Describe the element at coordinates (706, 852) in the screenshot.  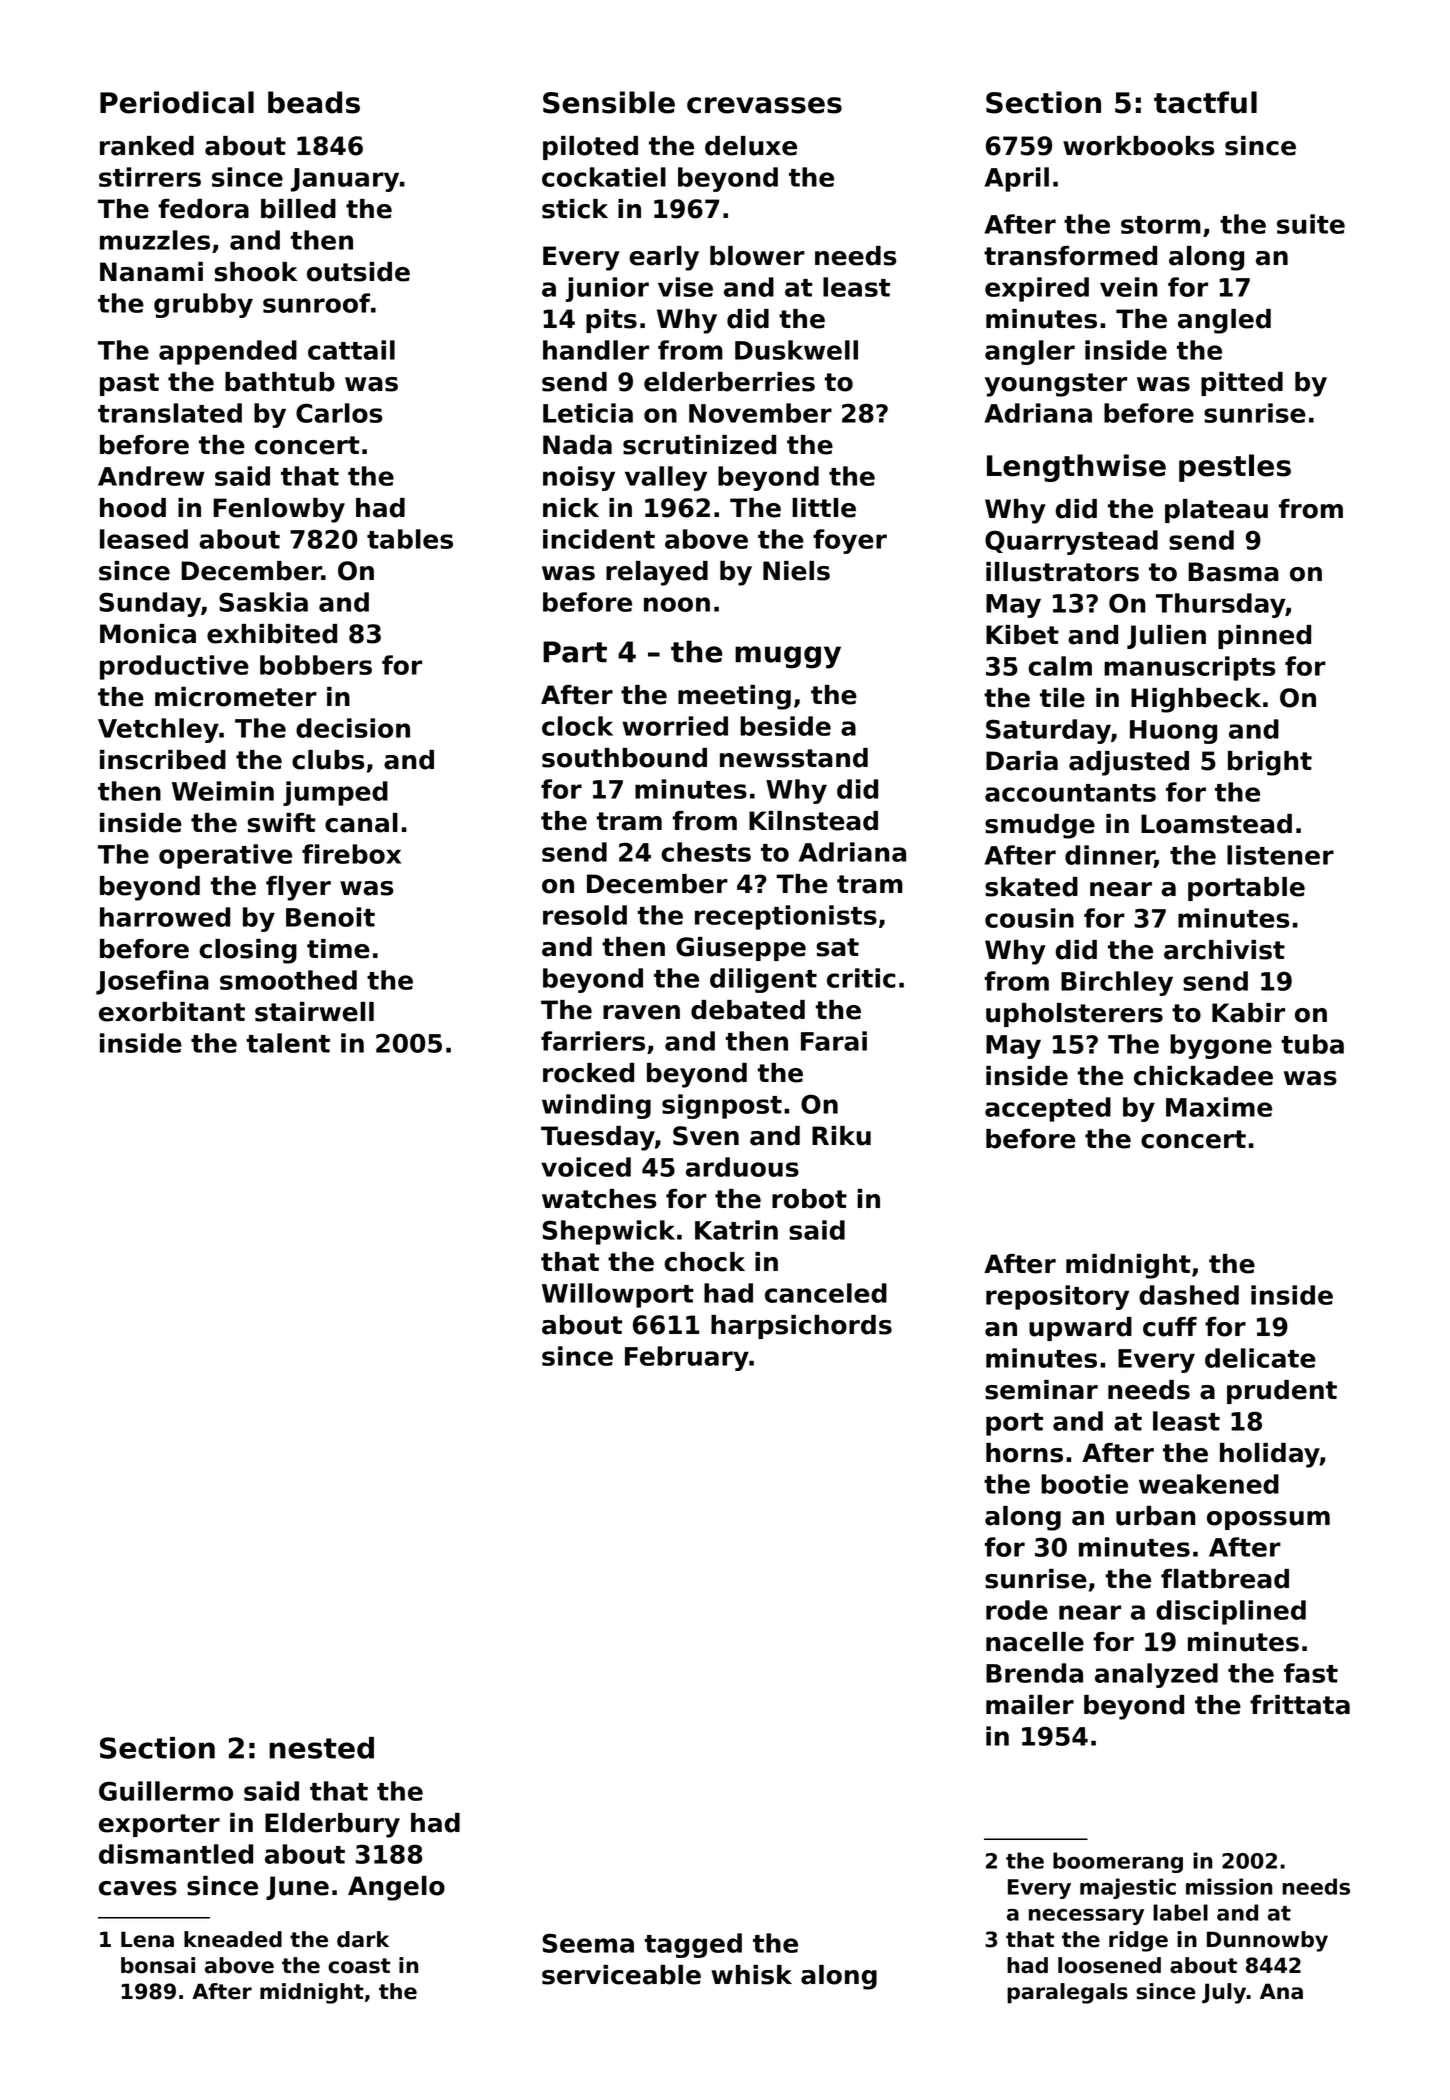
I see `chests` at that location.
